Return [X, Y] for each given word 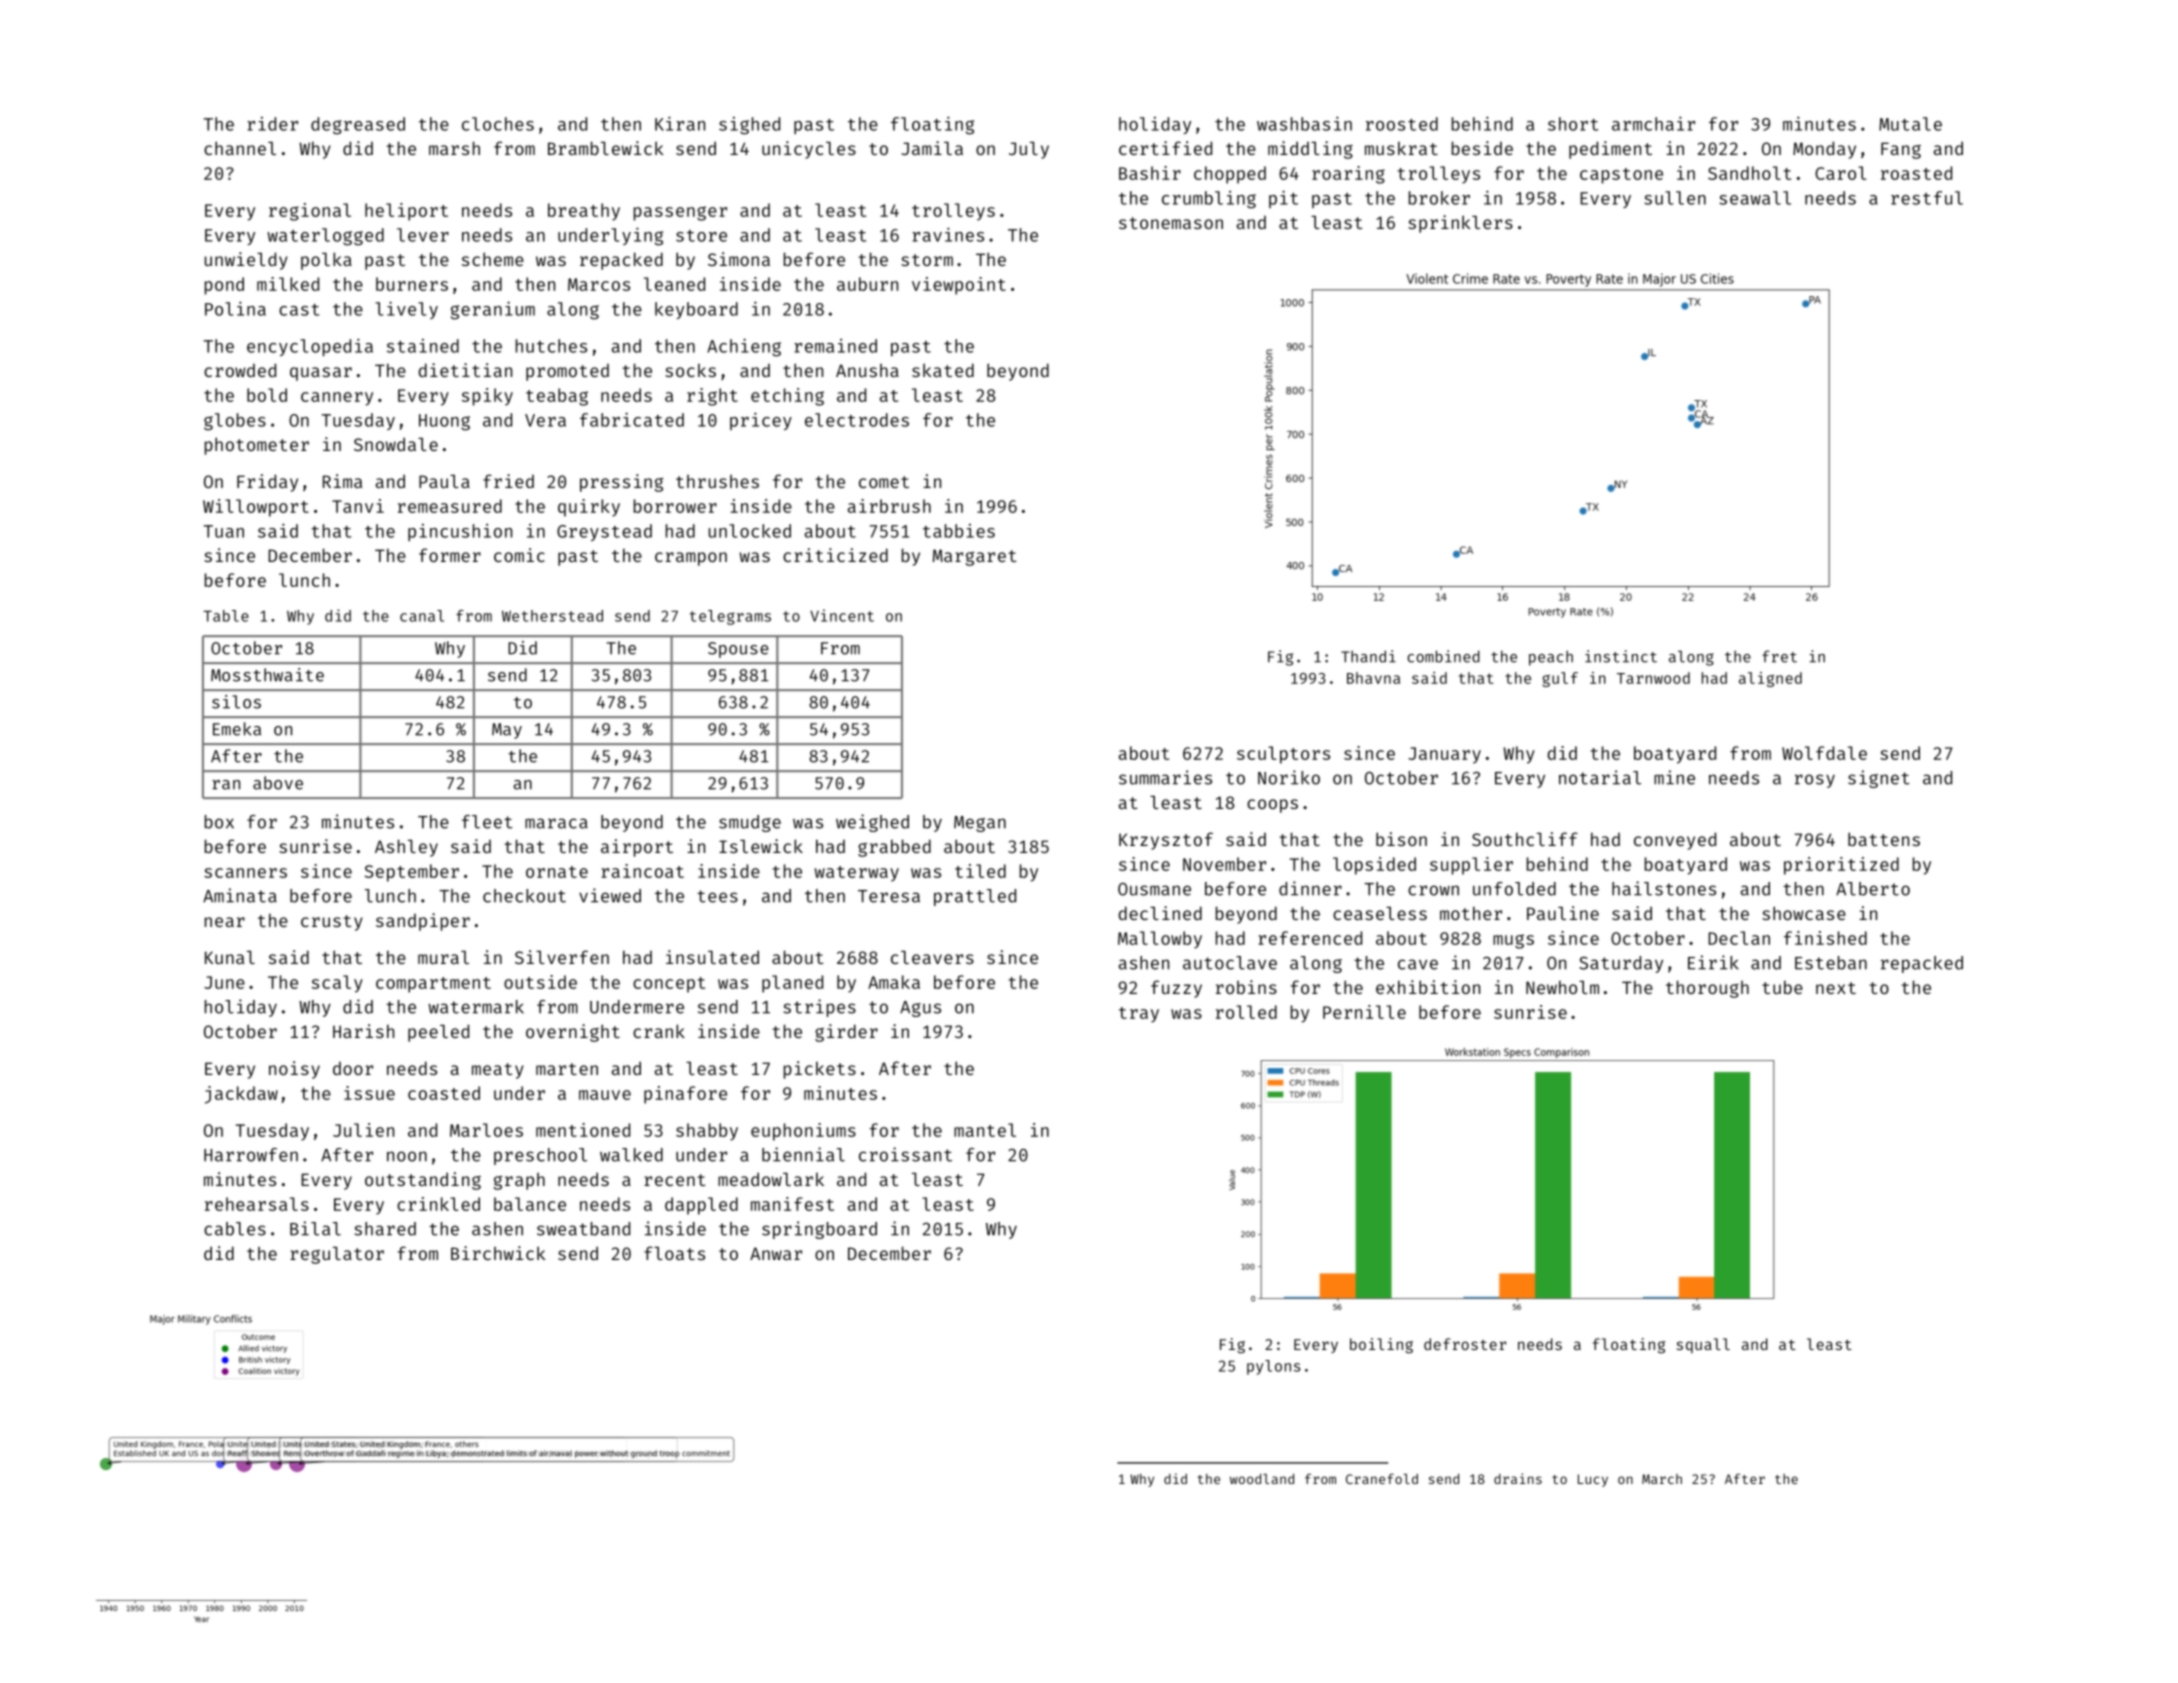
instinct [1621, 656]
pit [1283, 199]
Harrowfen [251, 1155]
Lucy [1593, 1480]
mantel [985, 1130]
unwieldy [246, 261]
